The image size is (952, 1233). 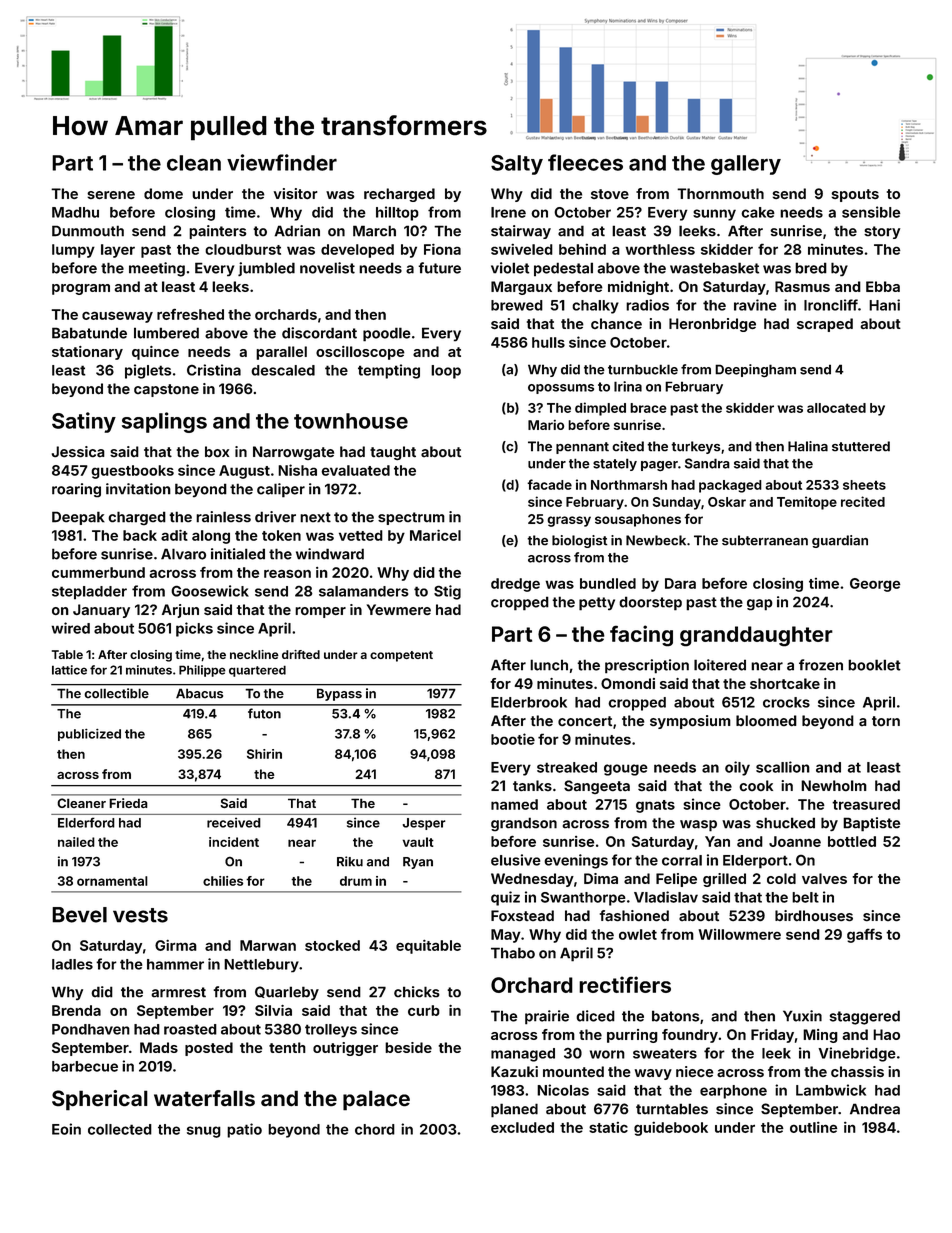 What do you see at coordinates (89, 333) in the page?
I see `Babatunde` at bounding box center [89, 333].
